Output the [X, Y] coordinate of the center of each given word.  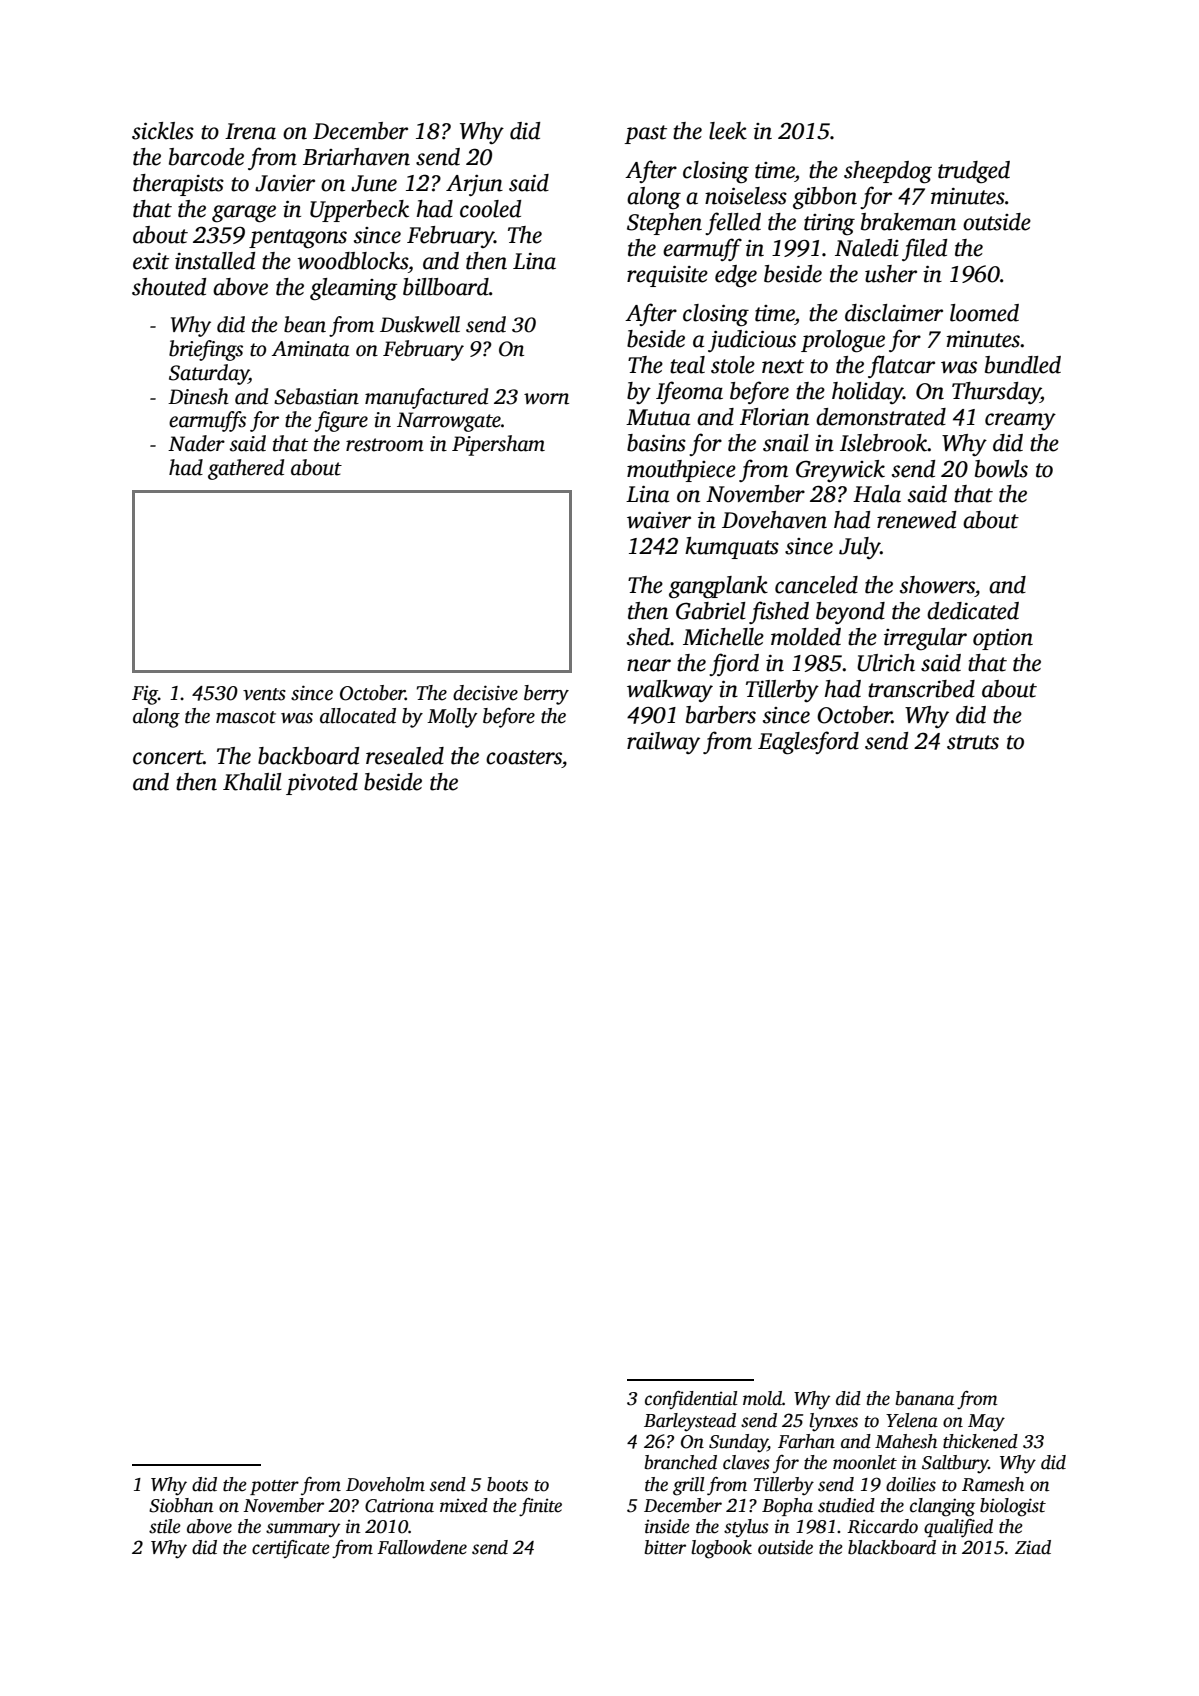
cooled [490, 209]
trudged [974, 172]
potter [274, 1487]
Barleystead [690, 1422]
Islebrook [884, 443]
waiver [659, 520]
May [986, 1423]
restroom [385, 445]
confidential [691, 1400]
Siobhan [181, 1505]
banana [925, 1398]
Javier [285, 183]
